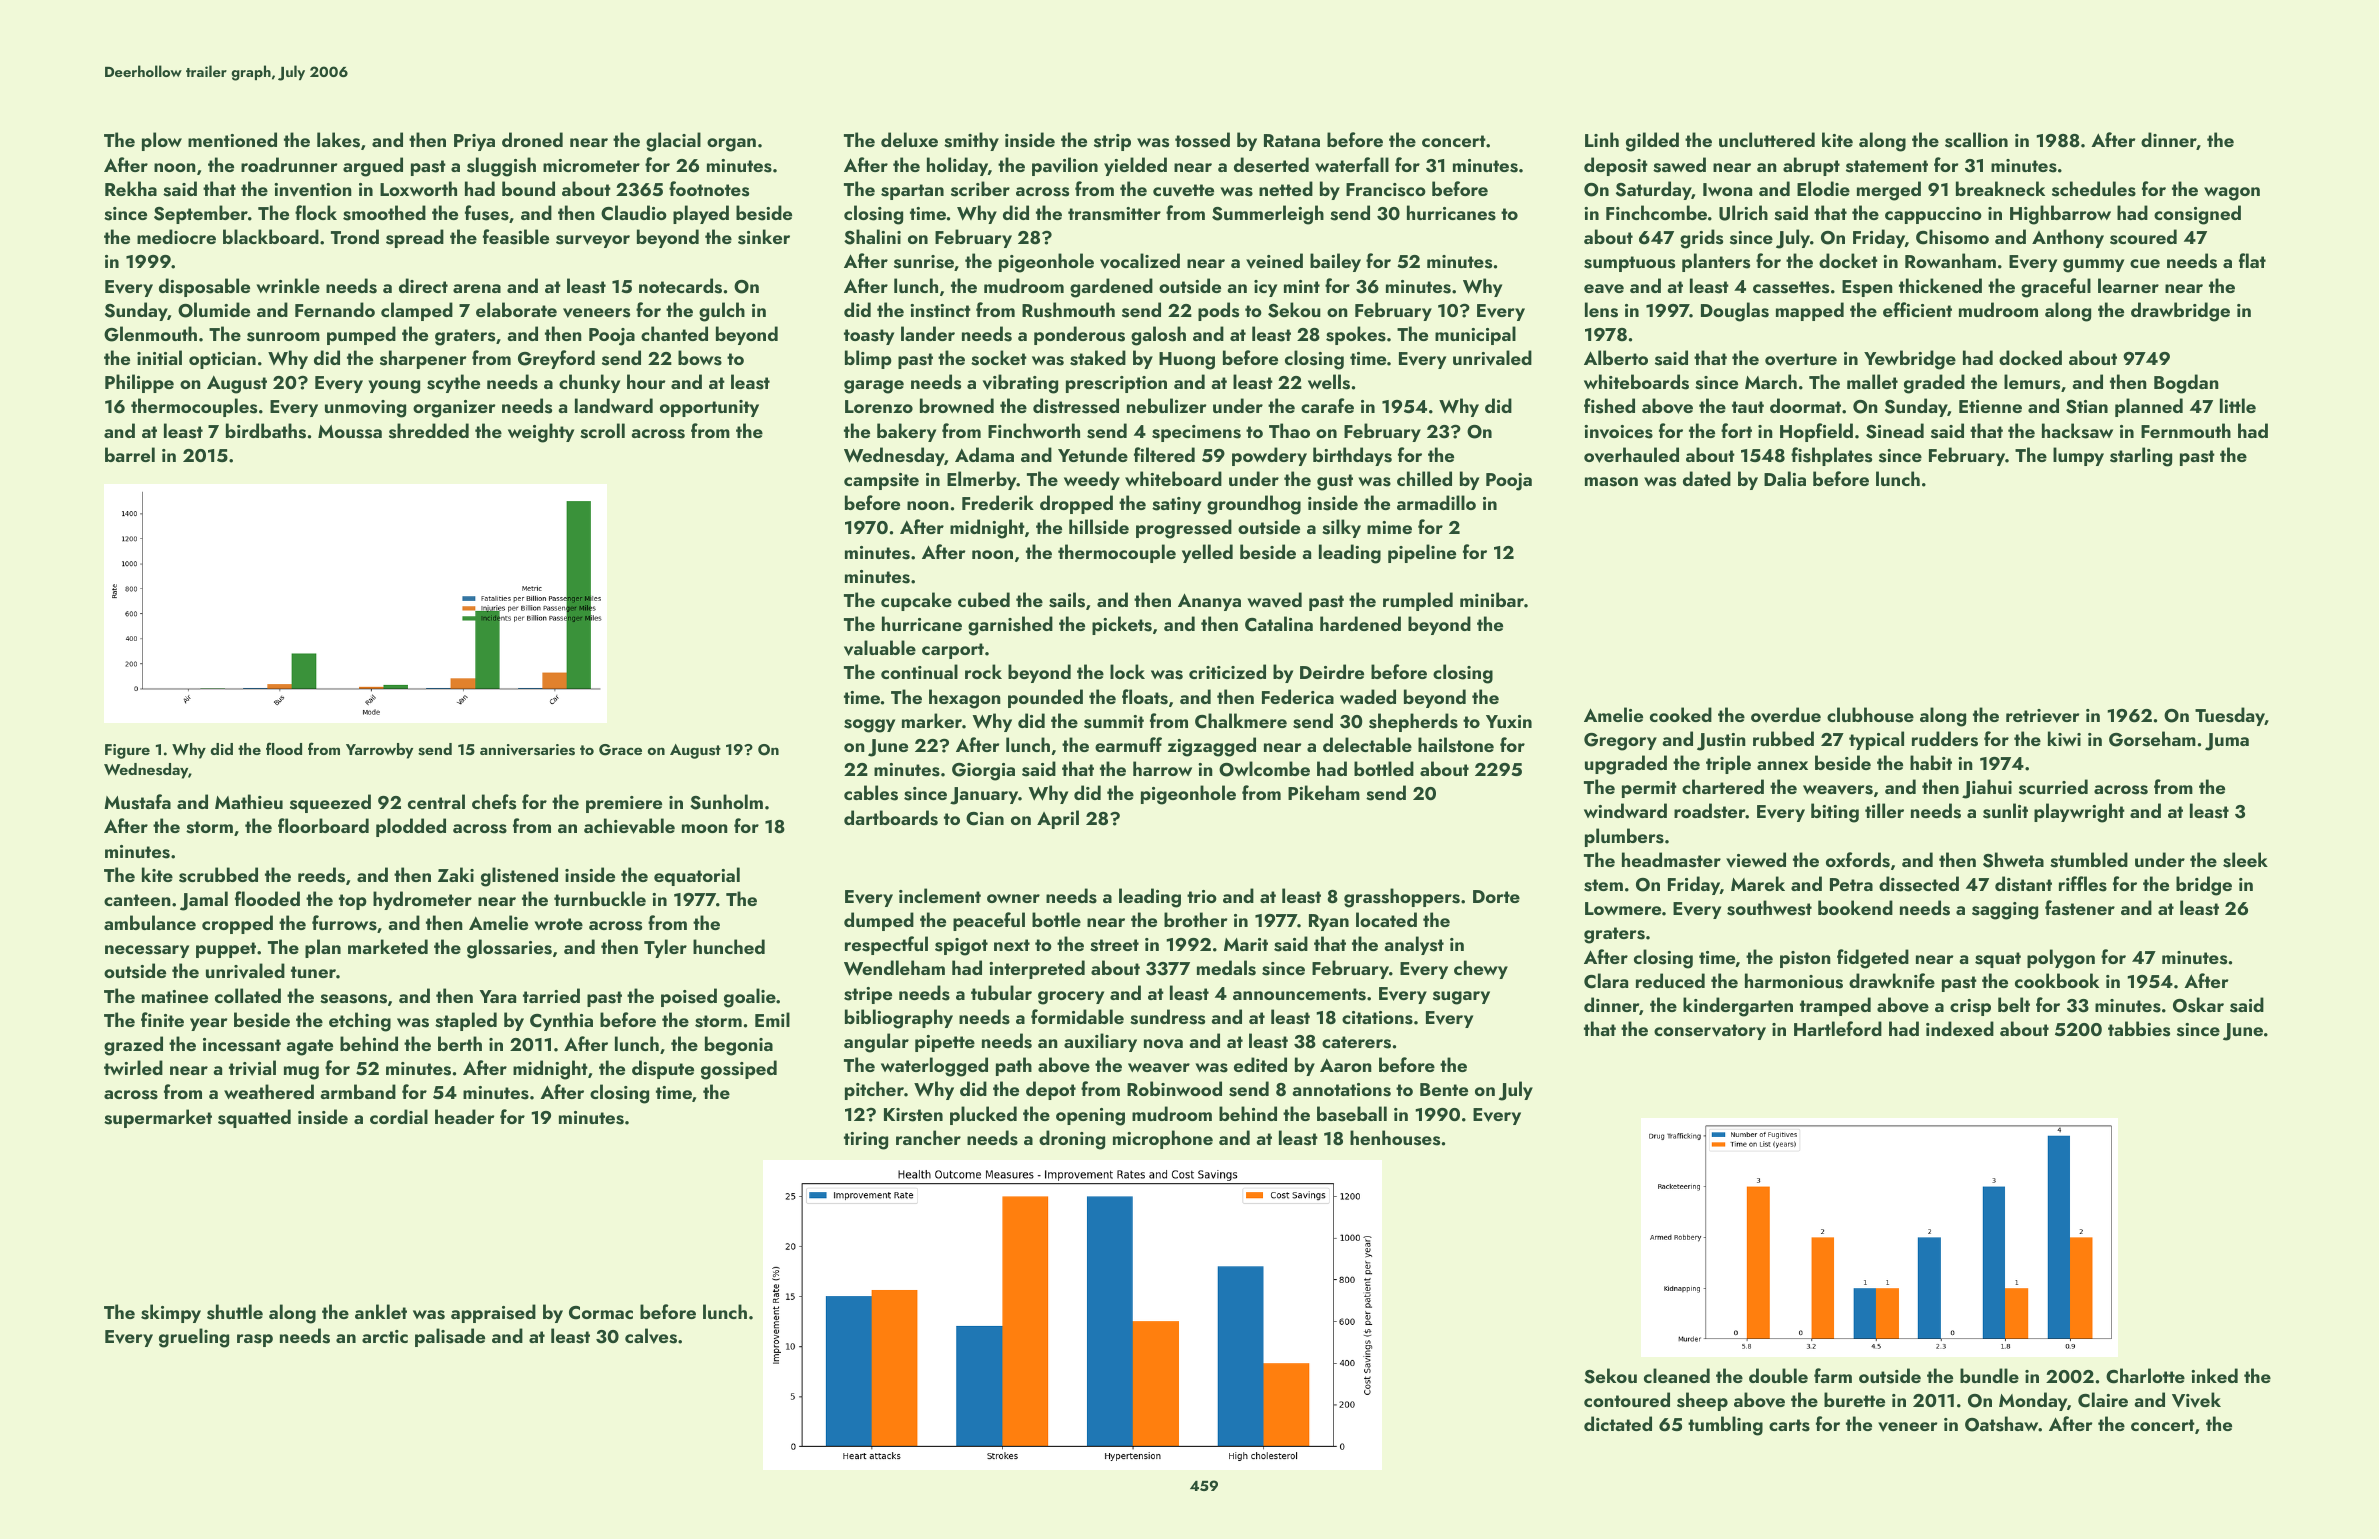  I want to click on Juma, so click(2227, 742).
